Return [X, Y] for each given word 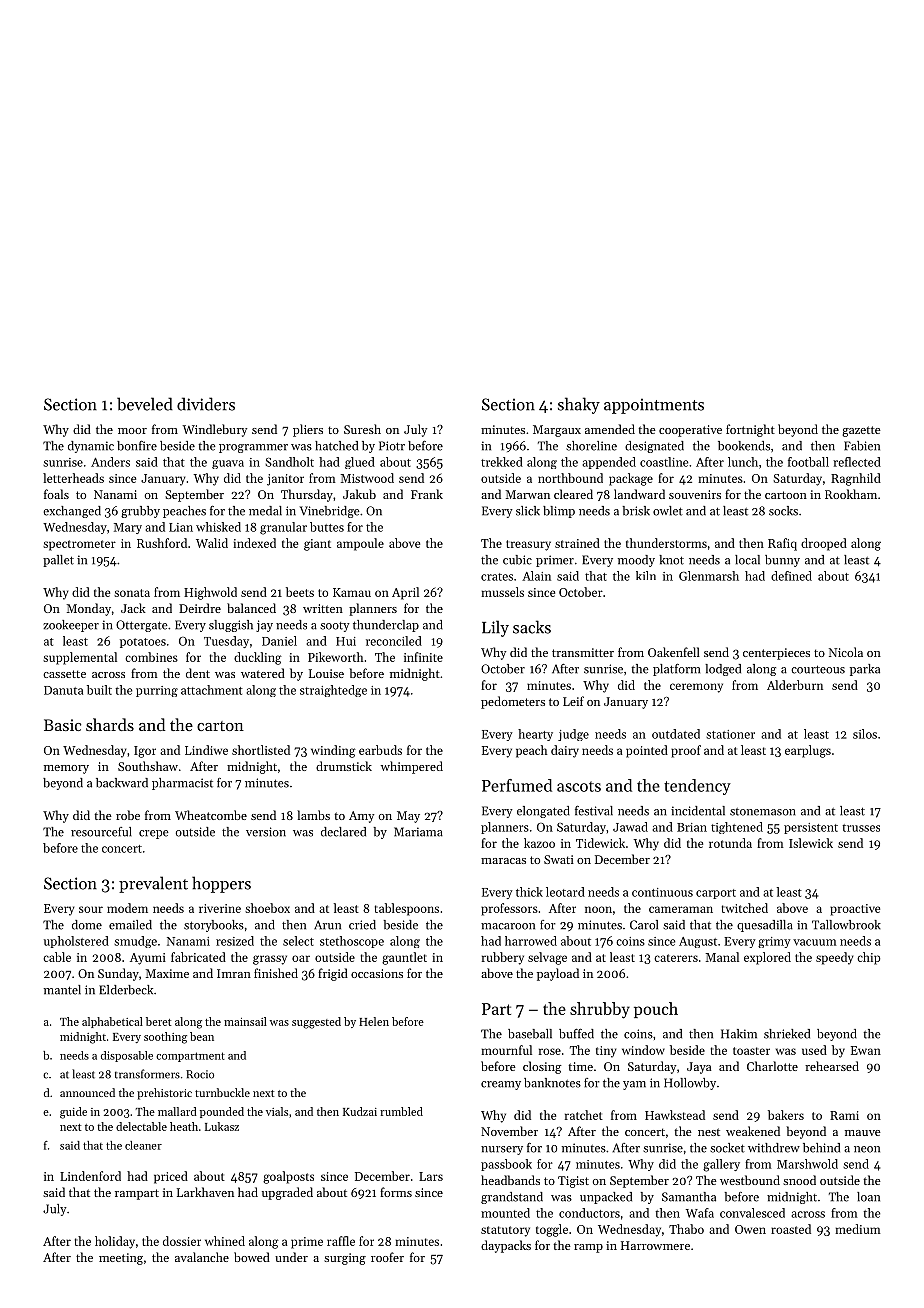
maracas [503, 861]
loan [868, 1197]
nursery [502, 1150]
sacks [532, 627]
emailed [130, 925]
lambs [313, 815]
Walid [212, 543]
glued [360, 463]
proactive [855, 910]
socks [783, 511]
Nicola [846, 652]
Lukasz [222, 1126]
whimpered [412, 767]
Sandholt [289, 462]
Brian [692, 827]
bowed [252, 1257]
